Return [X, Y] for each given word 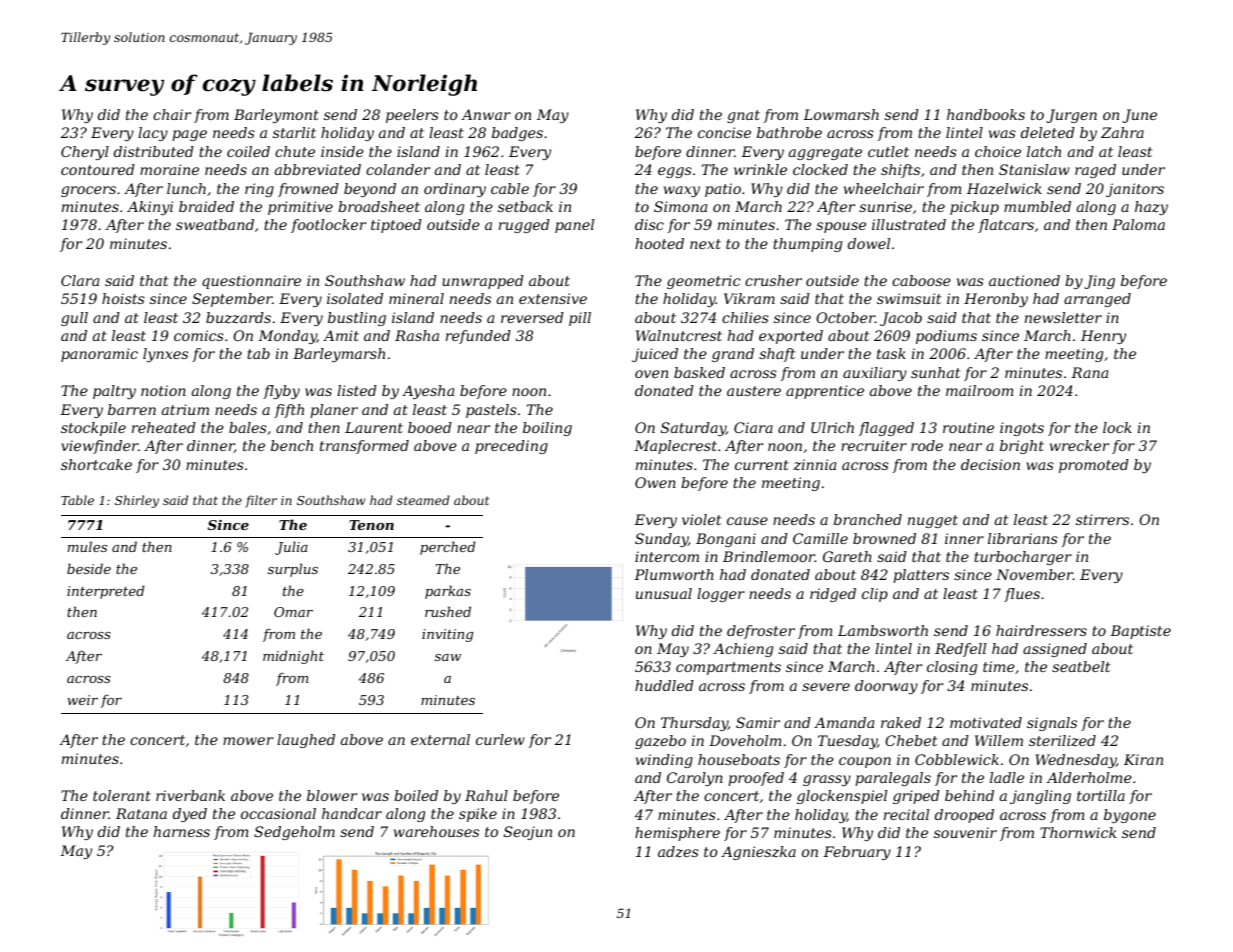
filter [261, 501]
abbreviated [318, 169]
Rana [1089, 372]
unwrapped [483, 282]
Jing [1100, 282]
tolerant [122, 795]
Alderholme [1089, 777]
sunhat [935, 372]
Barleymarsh [339, 355]
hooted [659, 243]
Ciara [753, 427]
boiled [416, 795]
